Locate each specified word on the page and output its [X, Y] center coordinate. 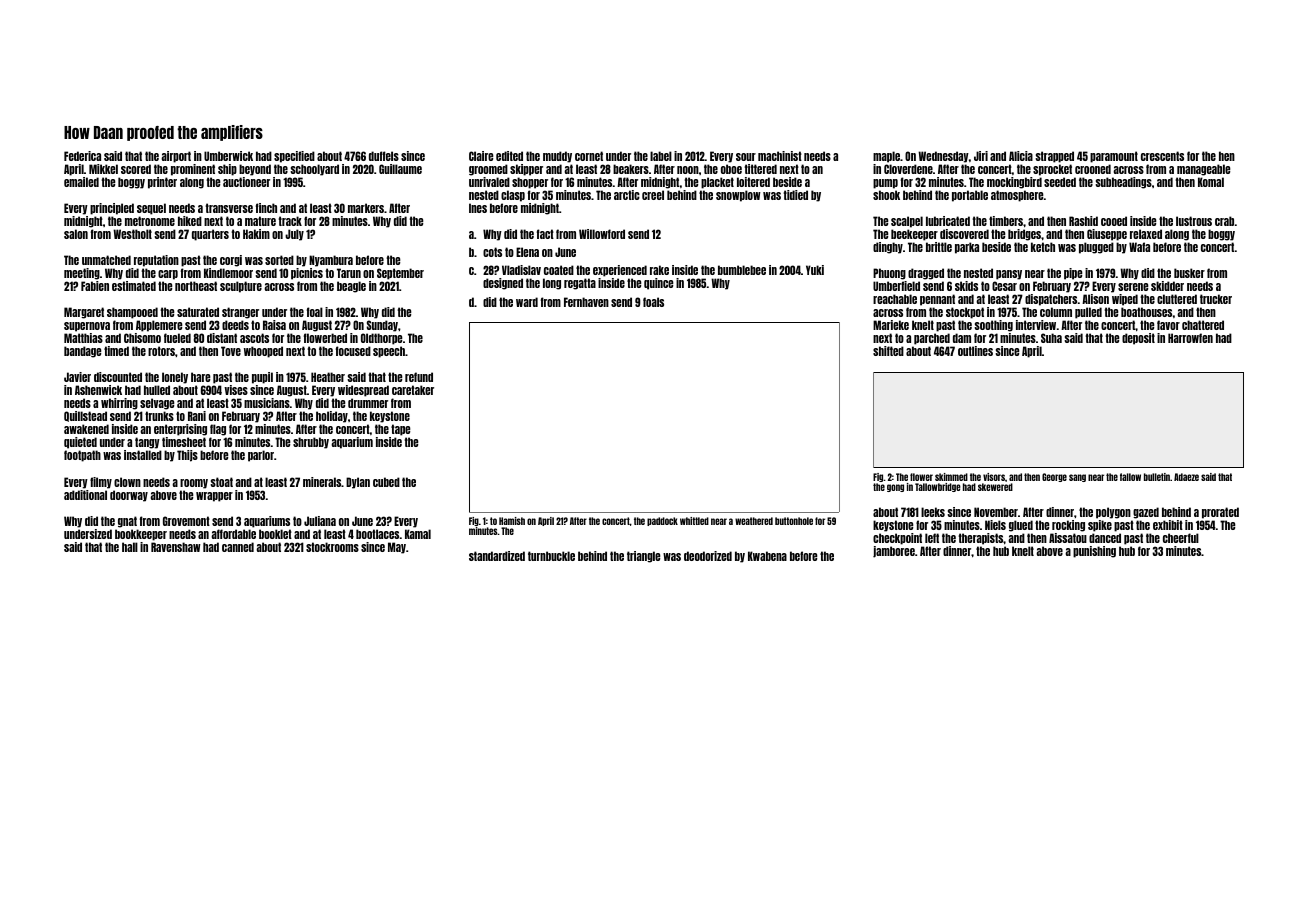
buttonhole [794, 521]
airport [176, 157]
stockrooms [332, 547]
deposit [1138, 339]
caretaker [413, 390]
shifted [888, 351]
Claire [481, 156]
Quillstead [85, 416]
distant [222, 338]
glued [1021, 526]
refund [419, 377]
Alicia [1021, 156]
